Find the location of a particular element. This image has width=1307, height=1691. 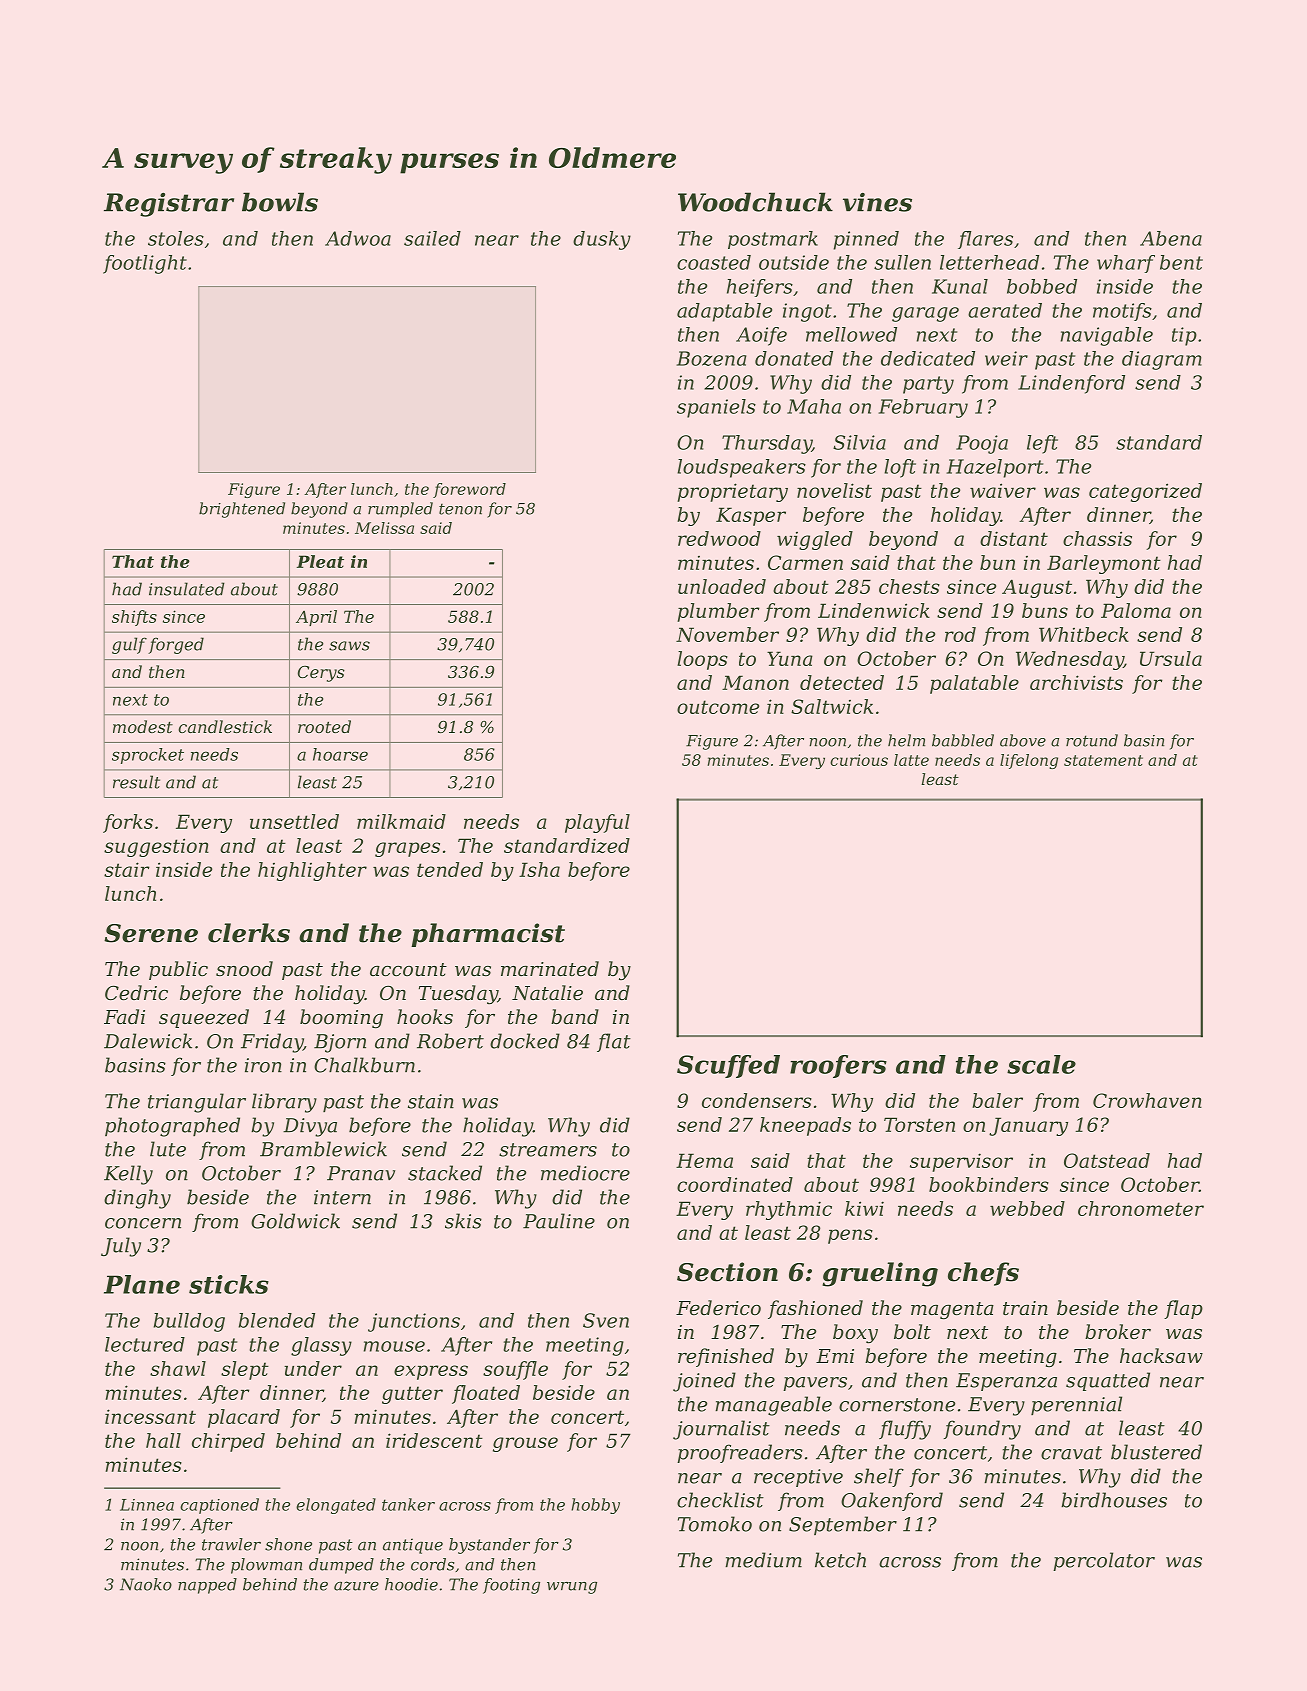

Adwoa is located at coordinates (358, 238).
